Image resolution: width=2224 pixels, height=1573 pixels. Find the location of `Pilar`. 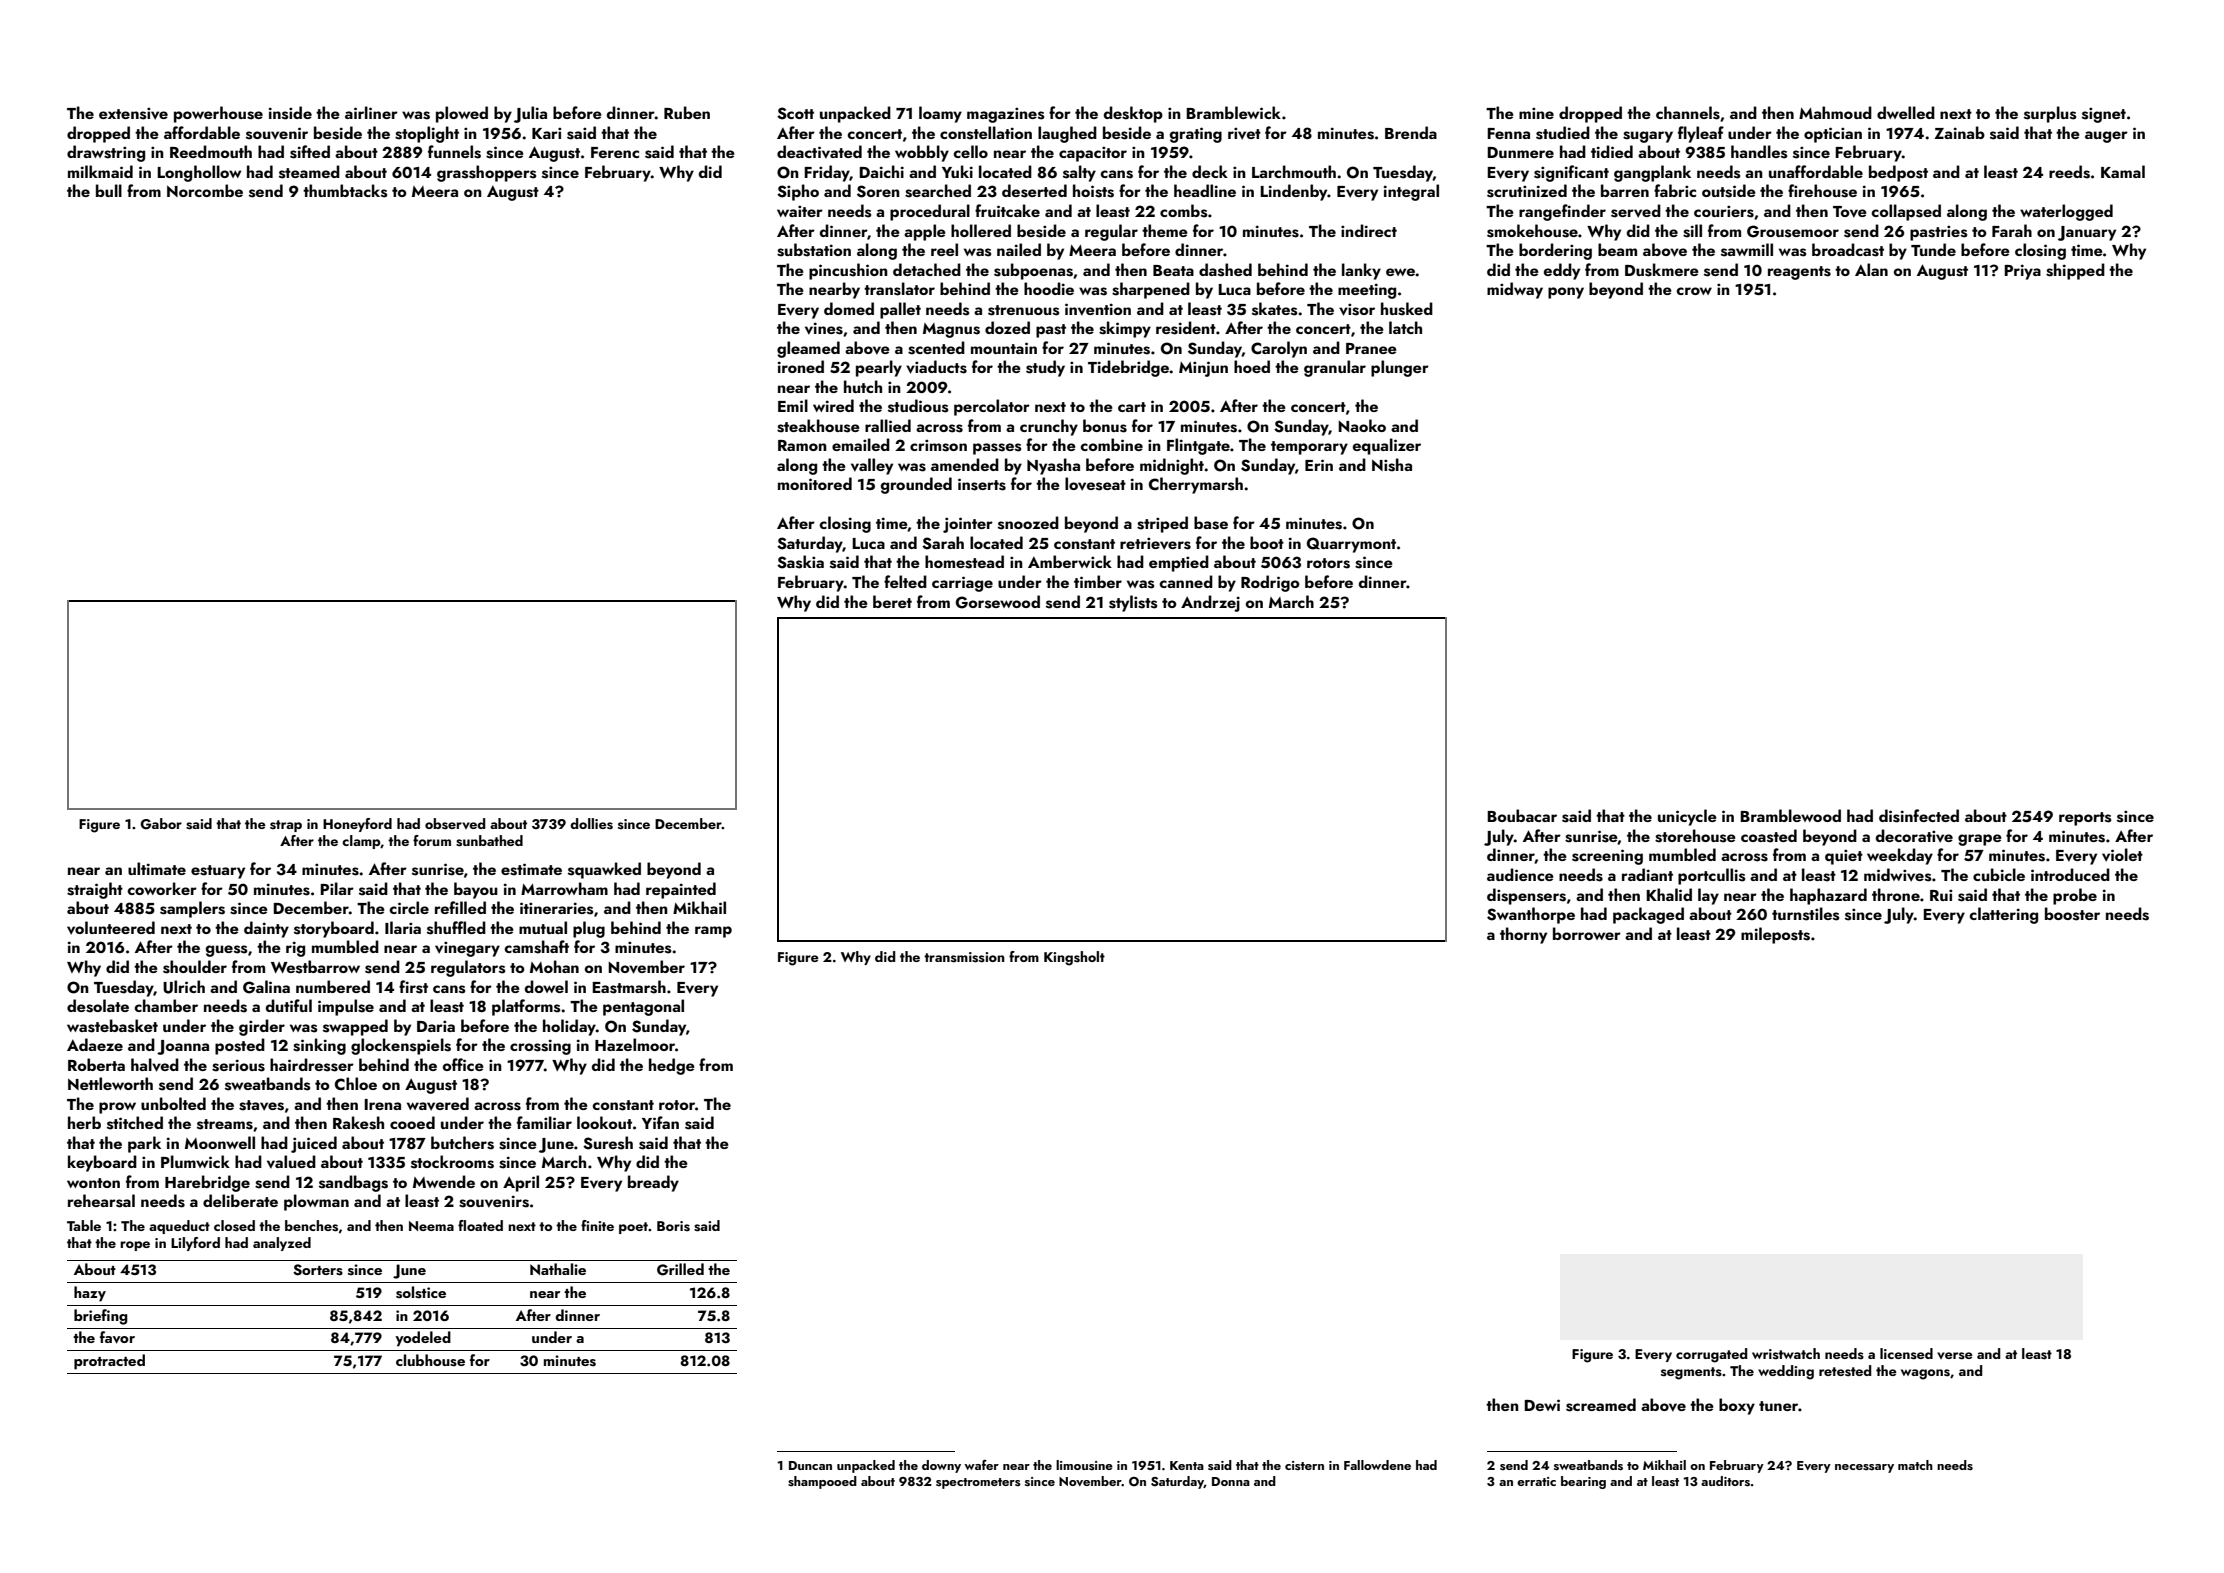

Pilar is located at coordinates (337, 888).
